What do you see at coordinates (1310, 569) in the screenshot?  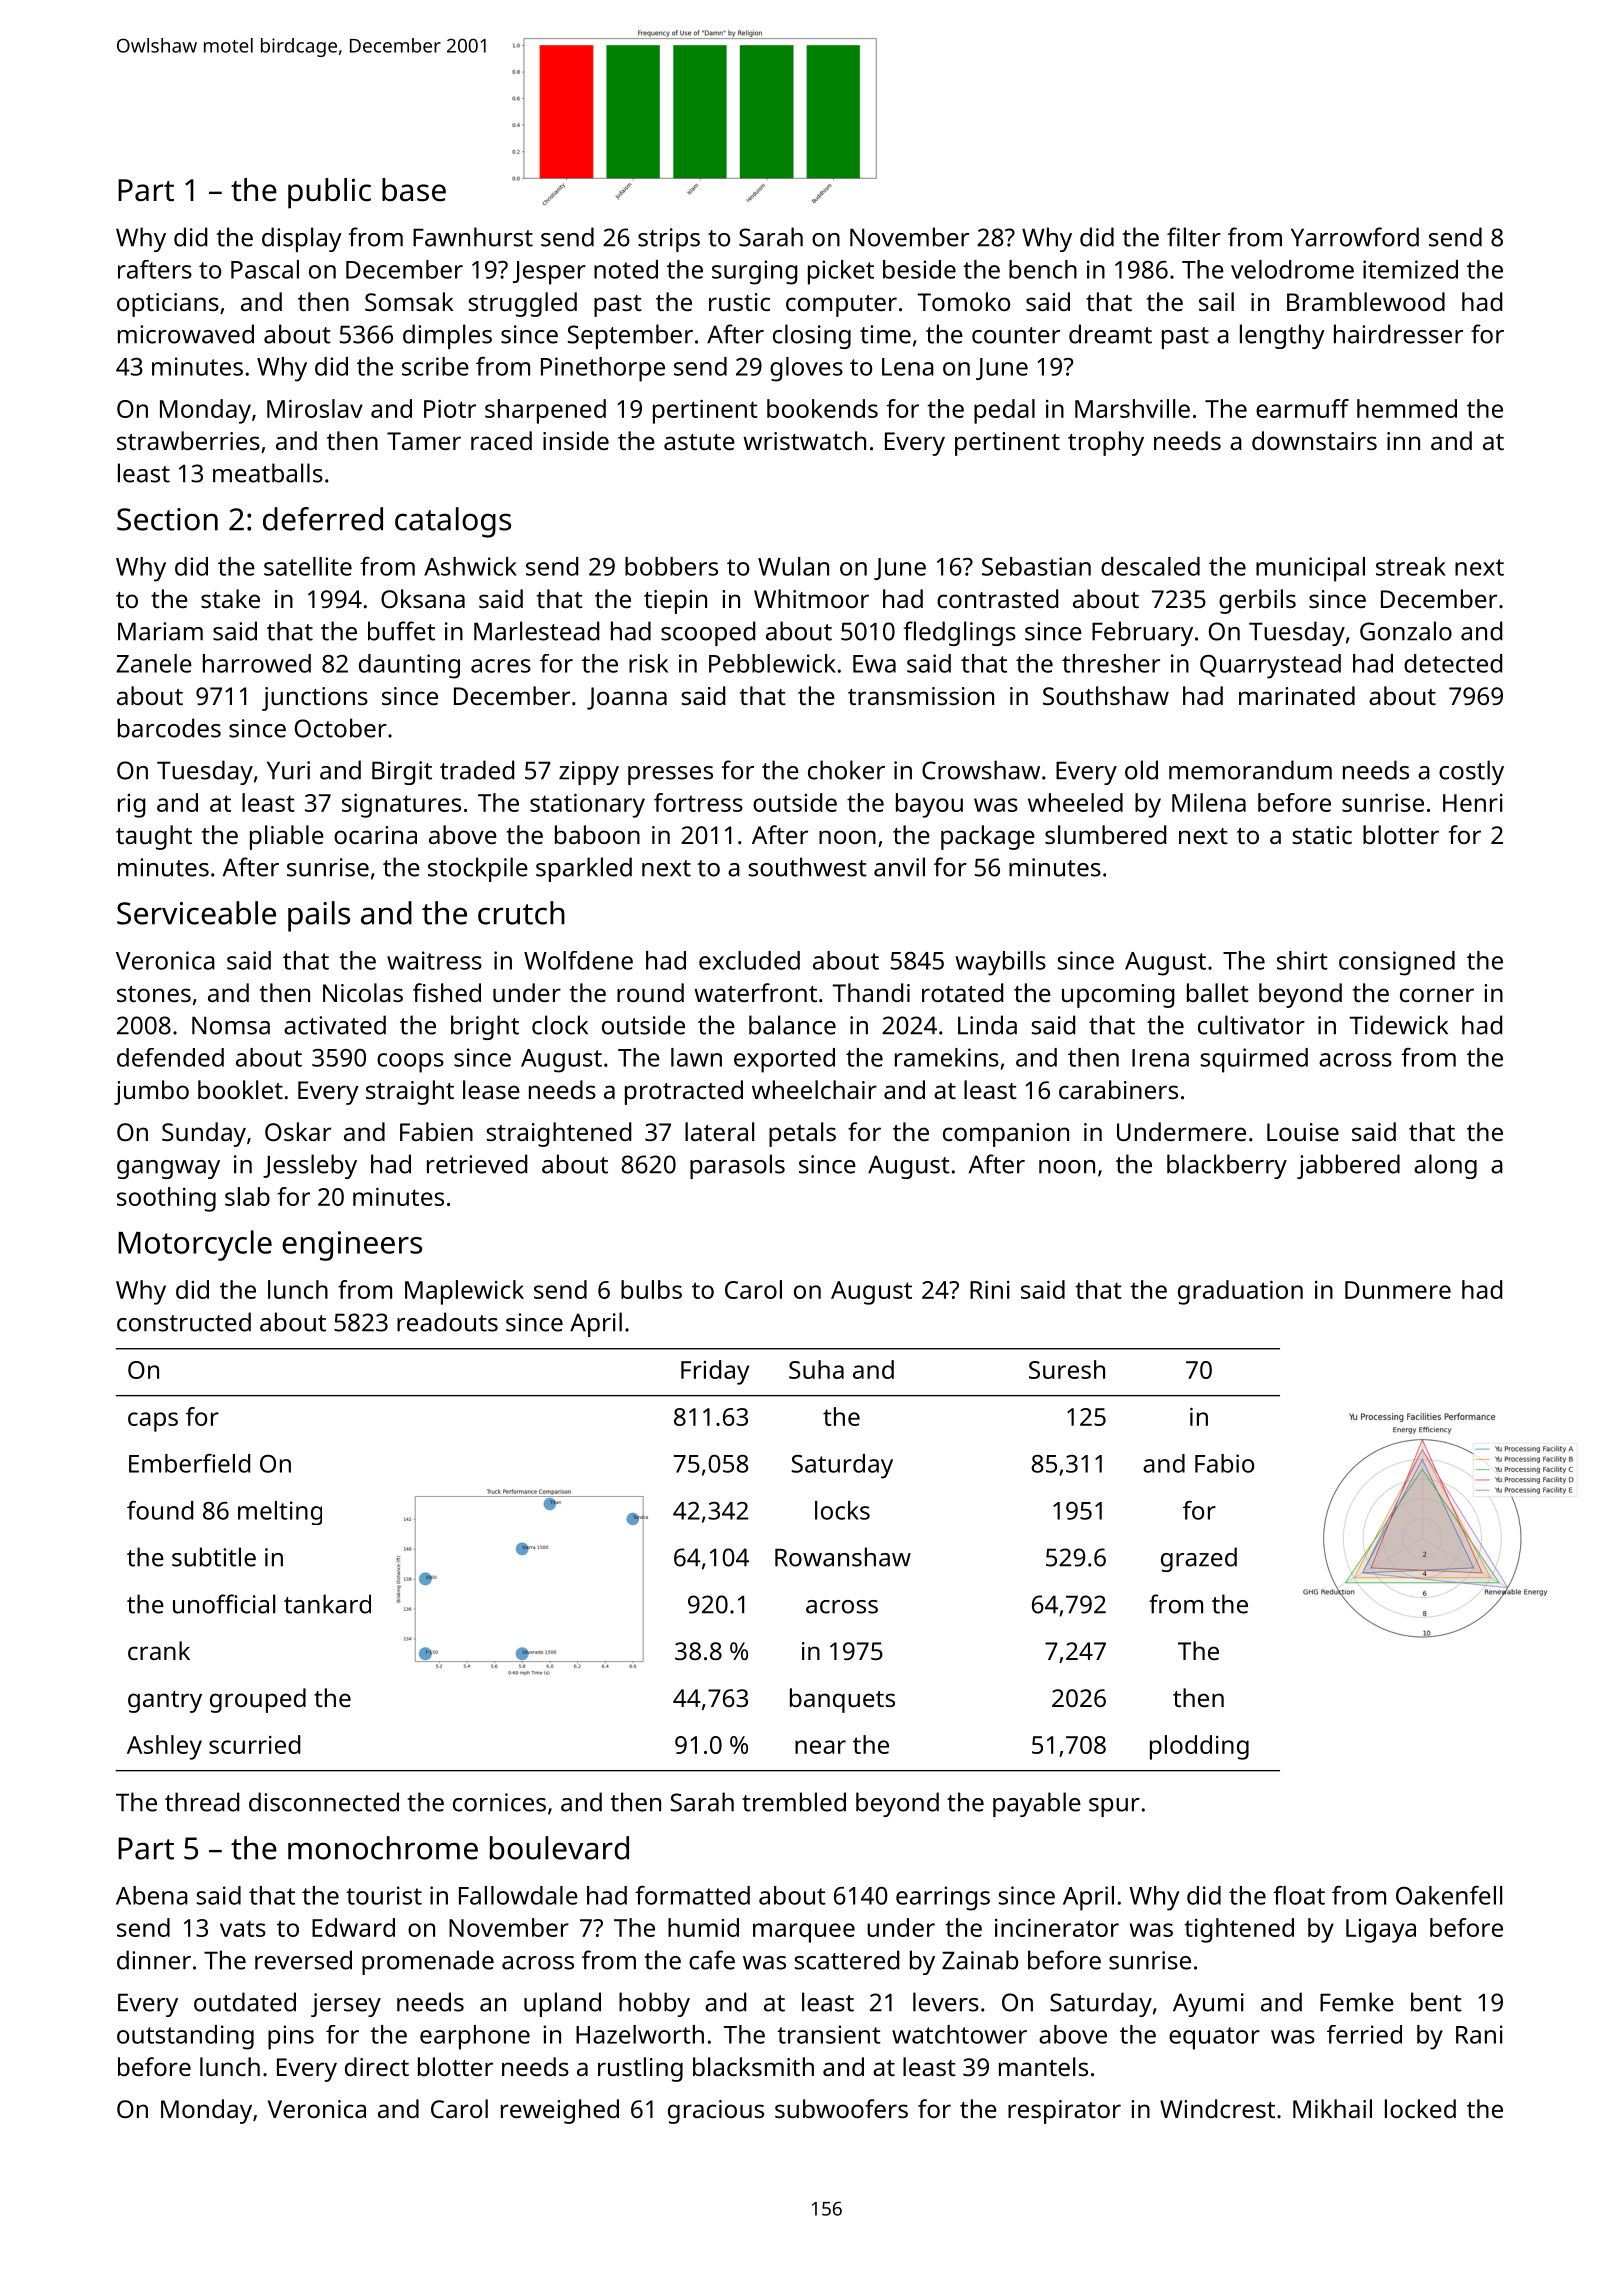 I see `municipal` at bounding box center [1310, 569].
